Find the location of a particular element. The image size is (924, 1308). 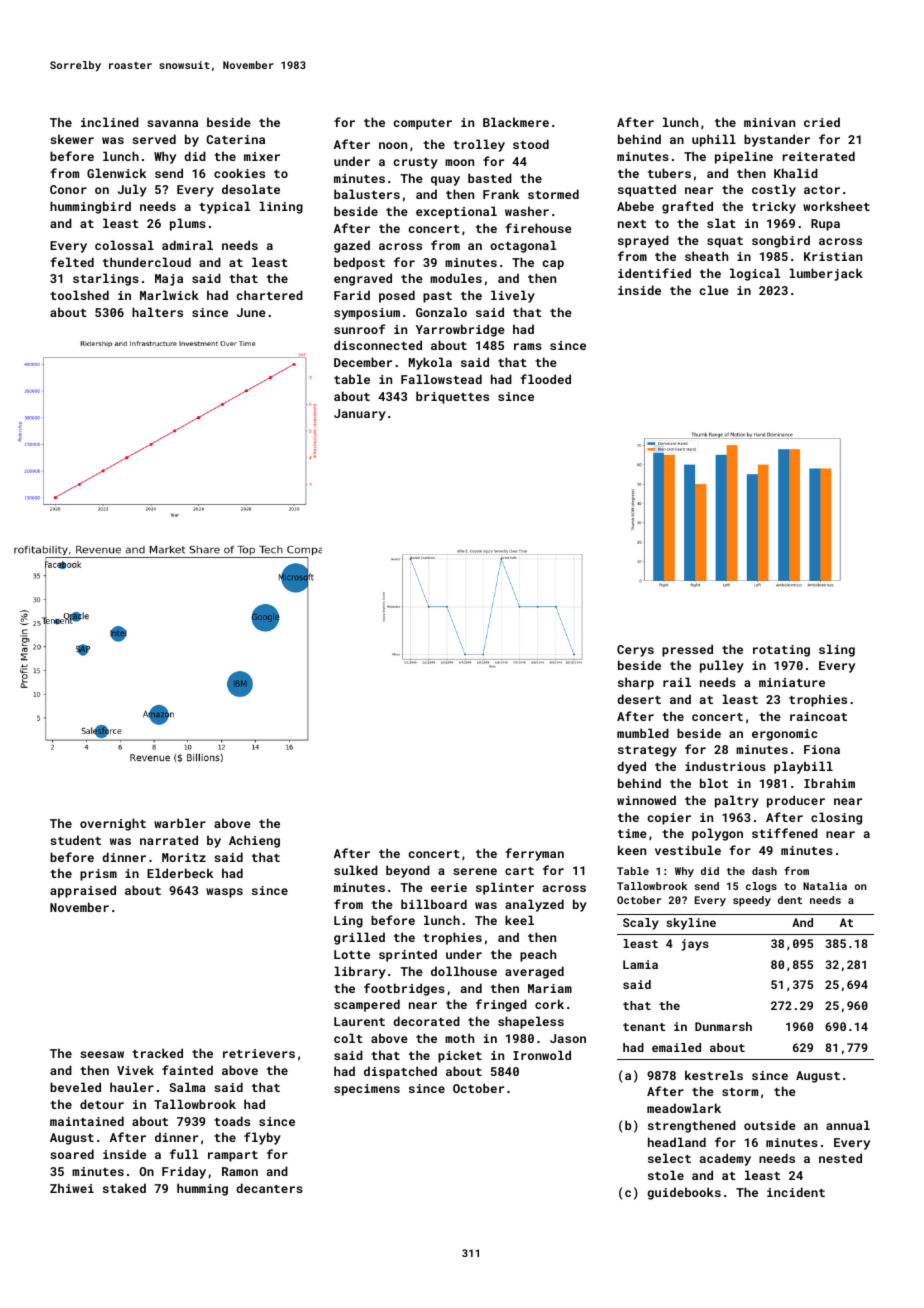

noon is located at coordinates (393, 145).
